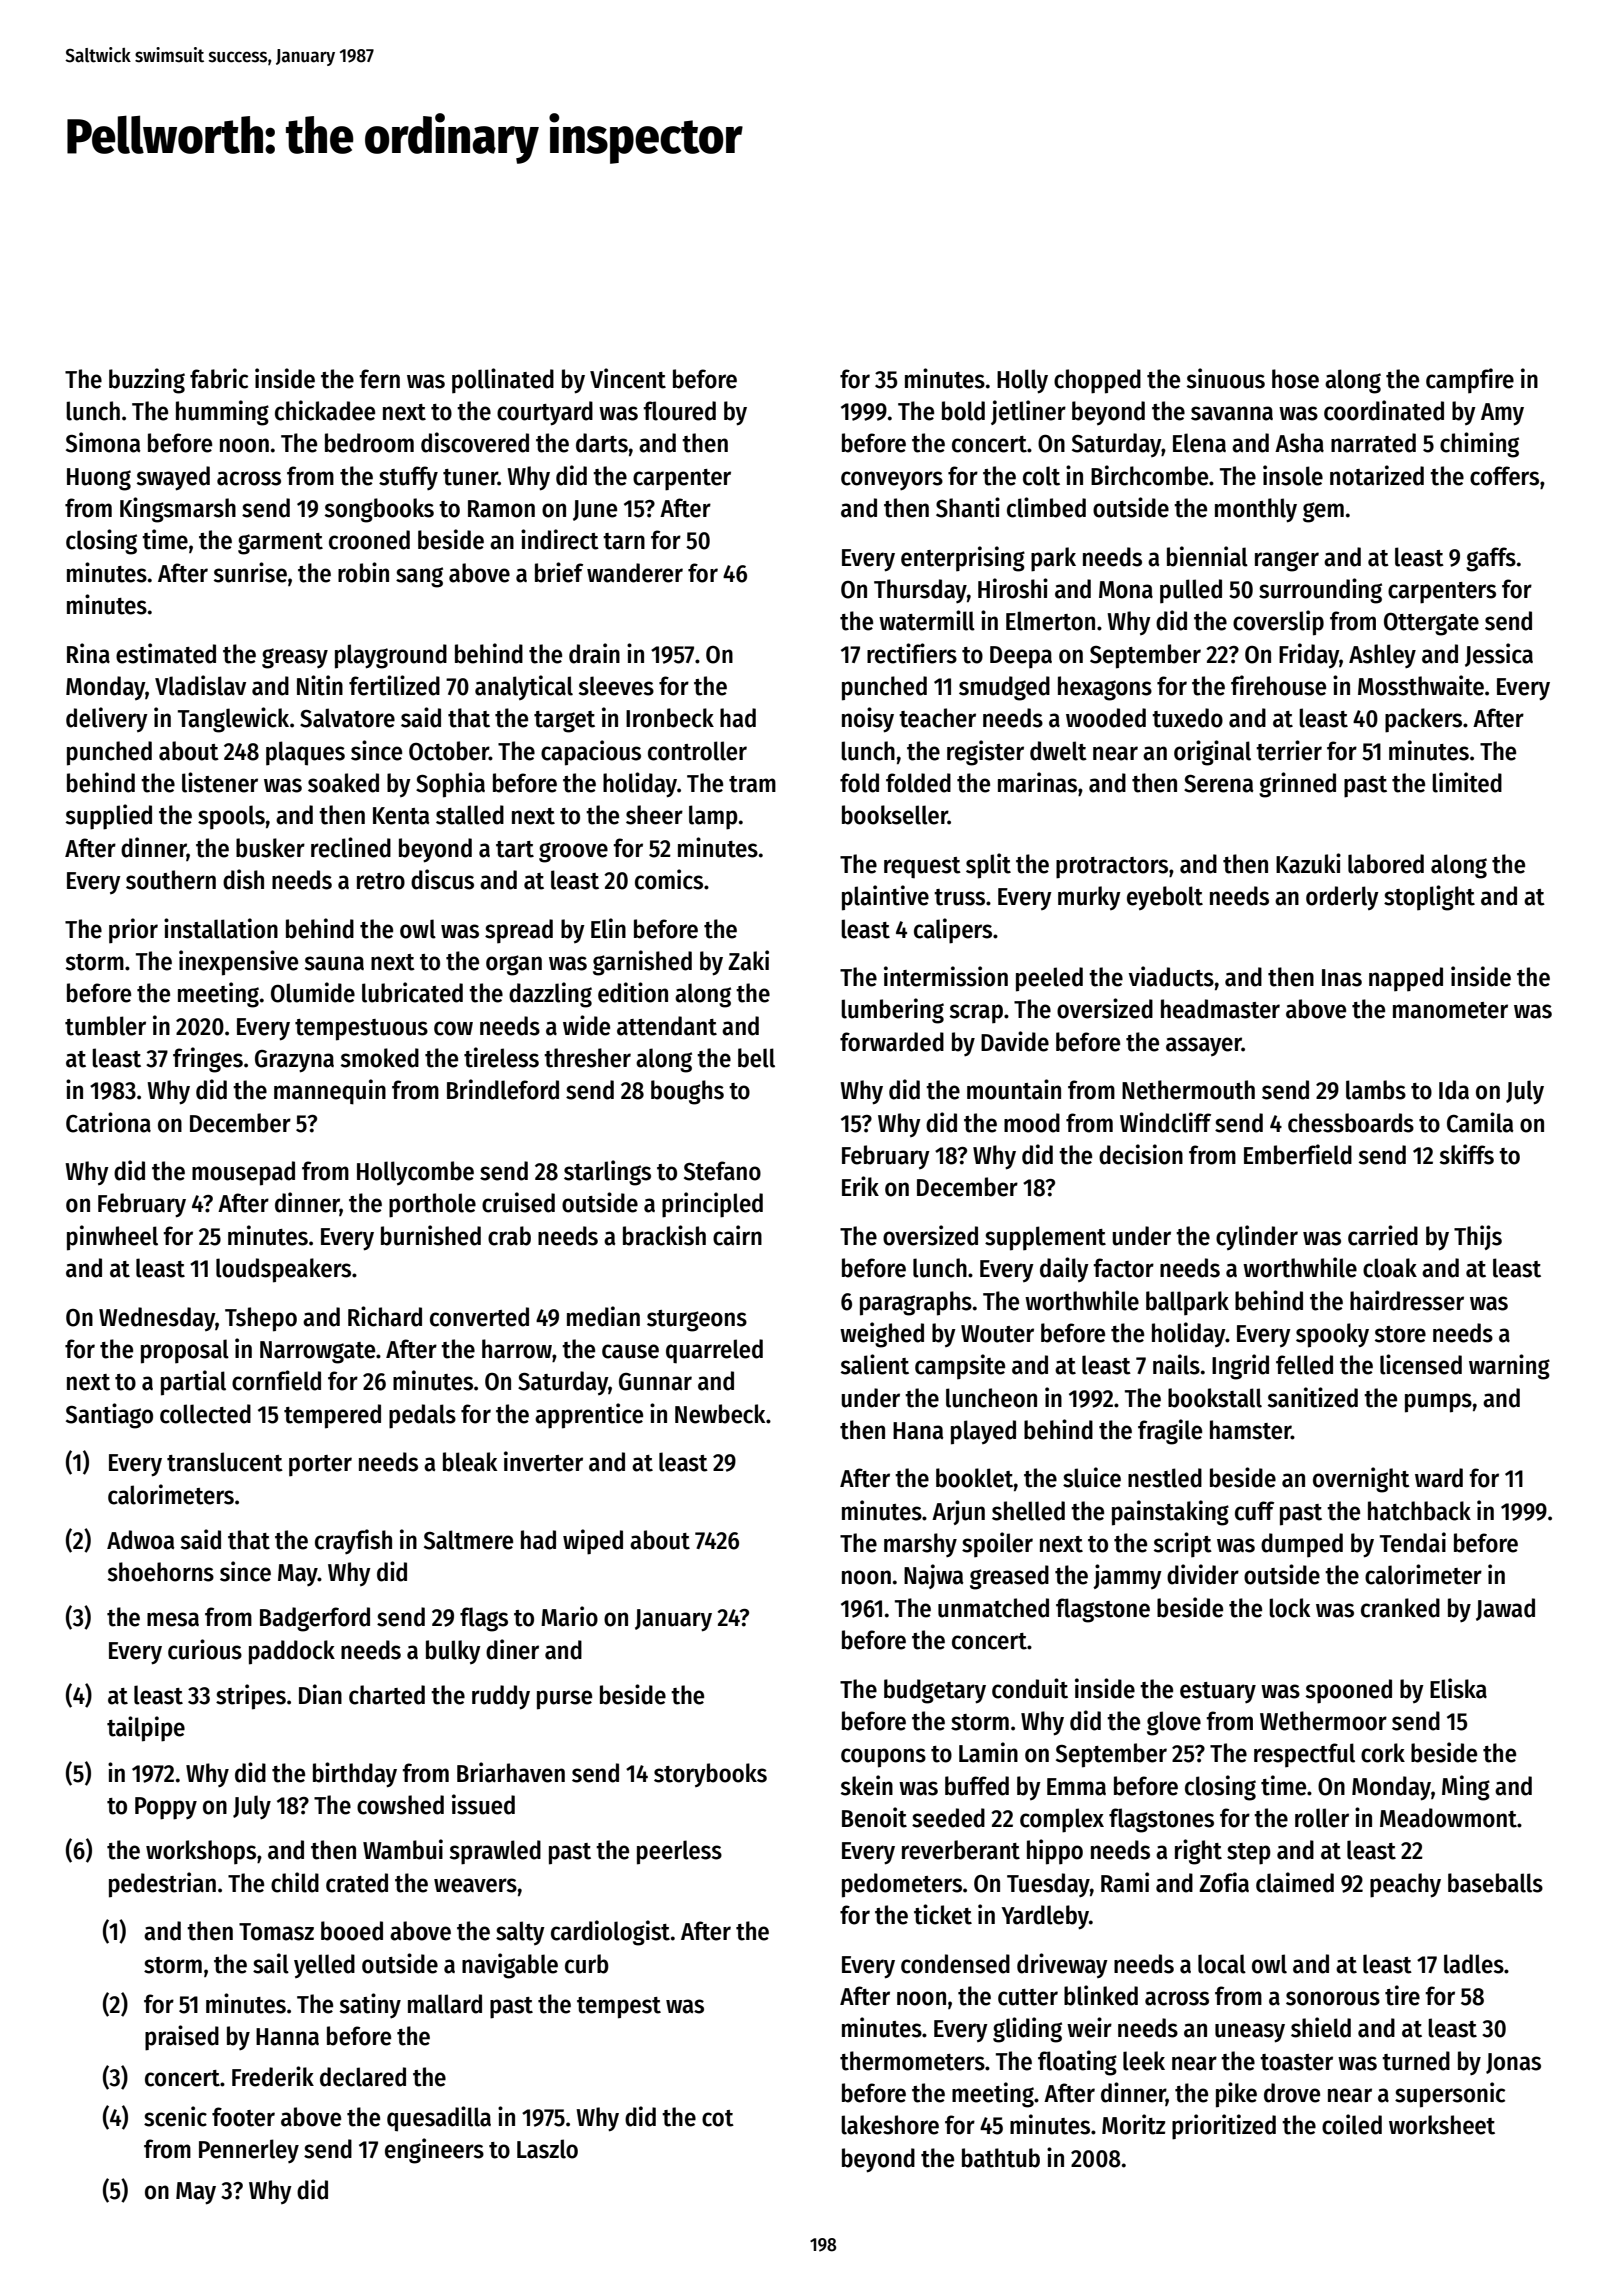  I want to click on praised, so click(182, 2038).
